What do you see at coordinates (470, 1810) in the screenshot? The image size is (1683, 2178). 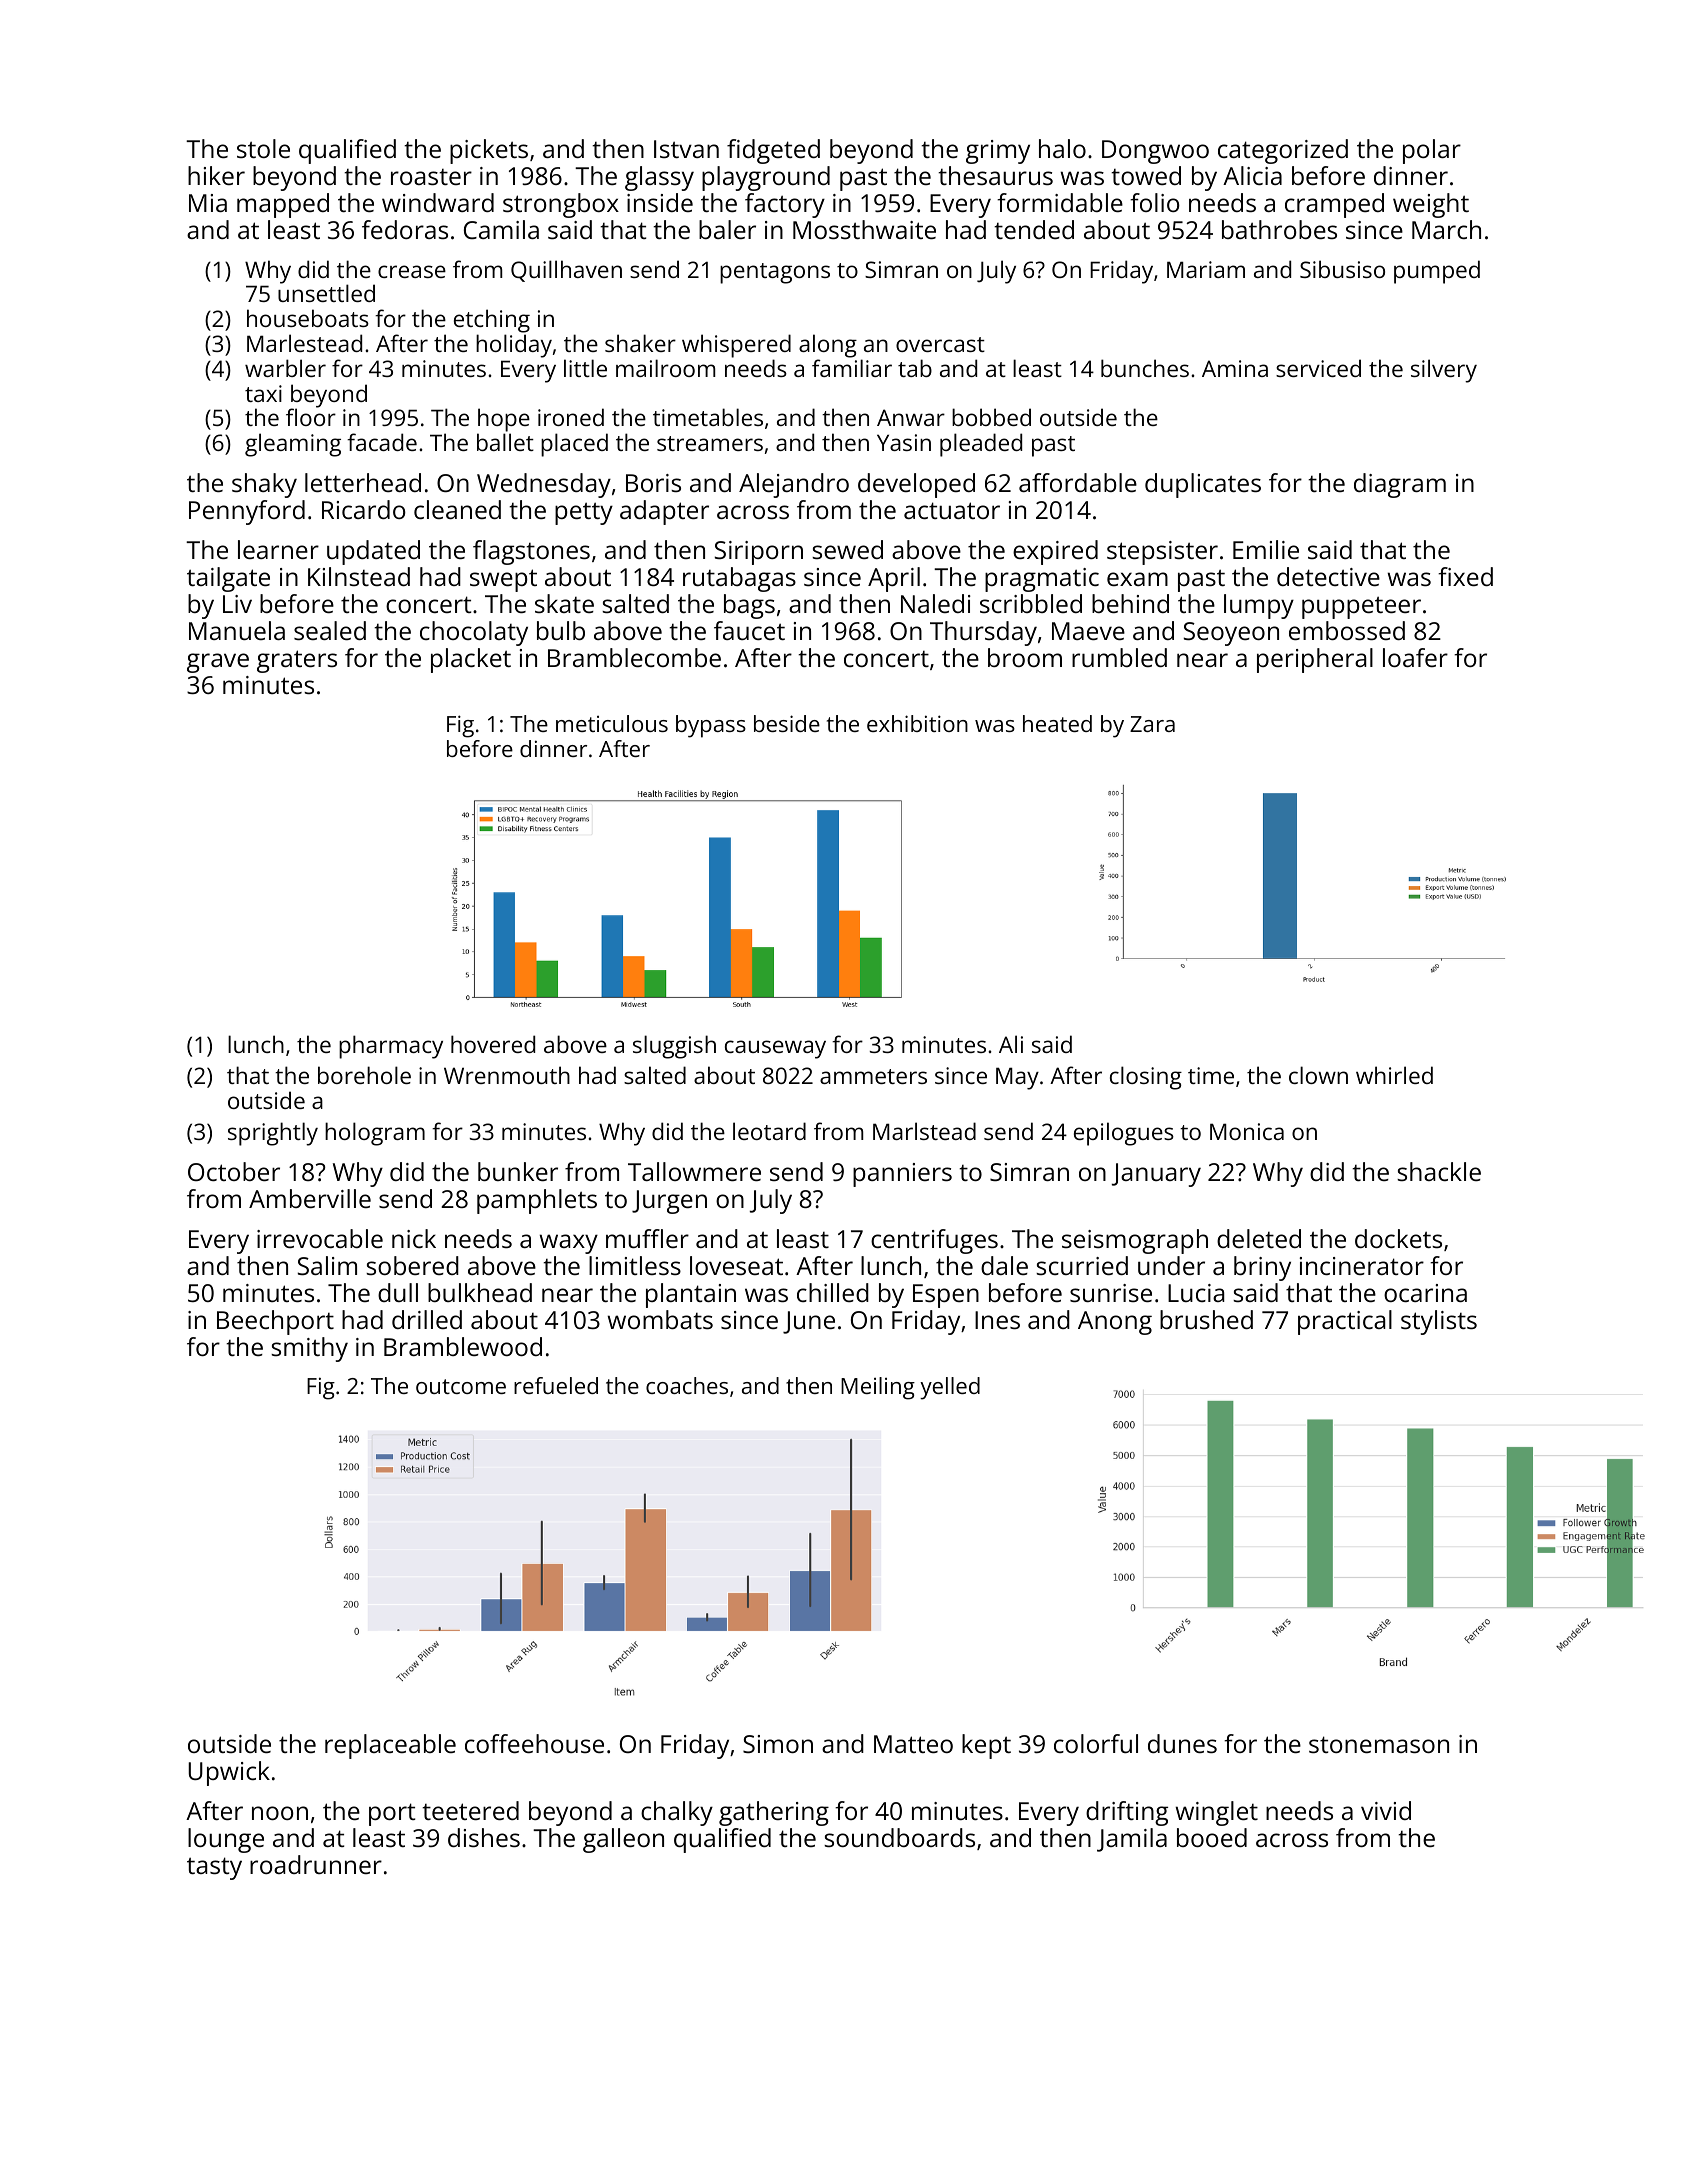 I see `teetered` at bounding box center [470, 1810].
